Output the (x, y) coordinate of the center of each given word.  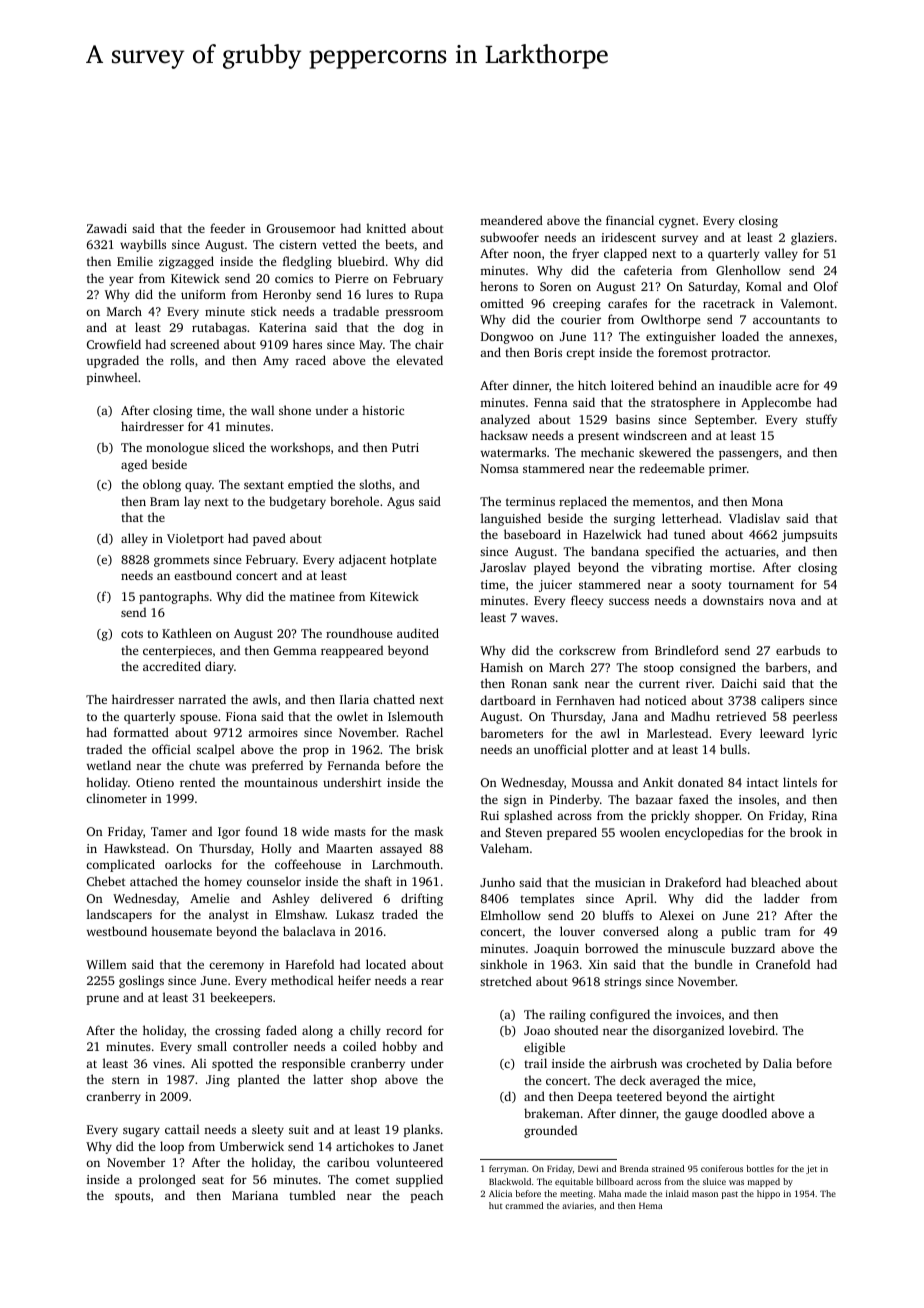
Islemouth (415, 716)
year (121, 281)
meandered (511, 220)
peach (427, 1196)
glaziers (812, 238)
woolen (640, 832)
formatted (141, 732)
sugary (141, 1132)
